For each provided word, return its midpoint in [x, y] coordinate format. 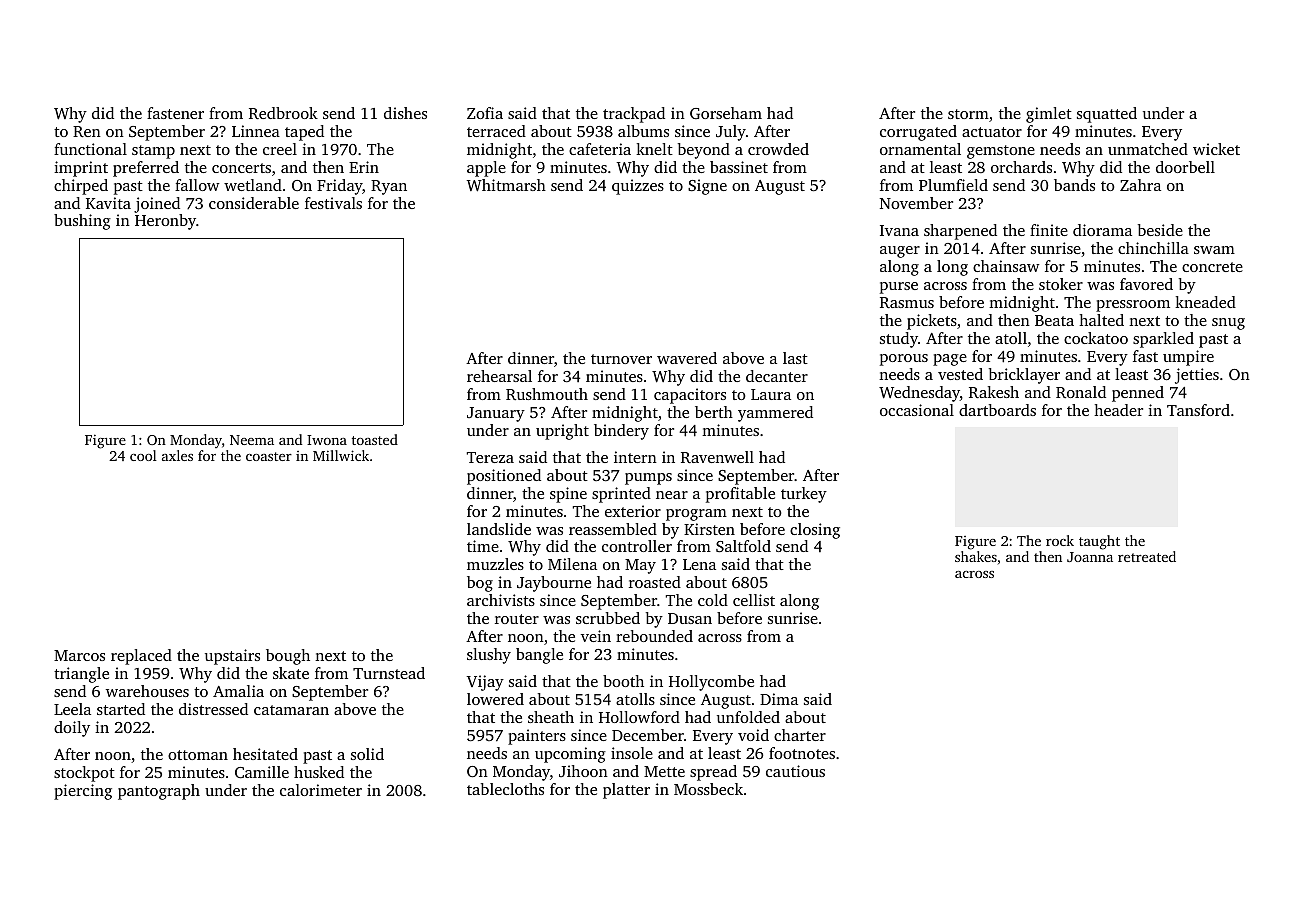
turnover [621, 359]
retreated [1147, 556]
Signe [707, 187]
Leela [72, 709]
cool [143, 455]
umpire [1188, 358]
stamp [153, 152]
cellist [754, 600]
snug [1228, 324]
